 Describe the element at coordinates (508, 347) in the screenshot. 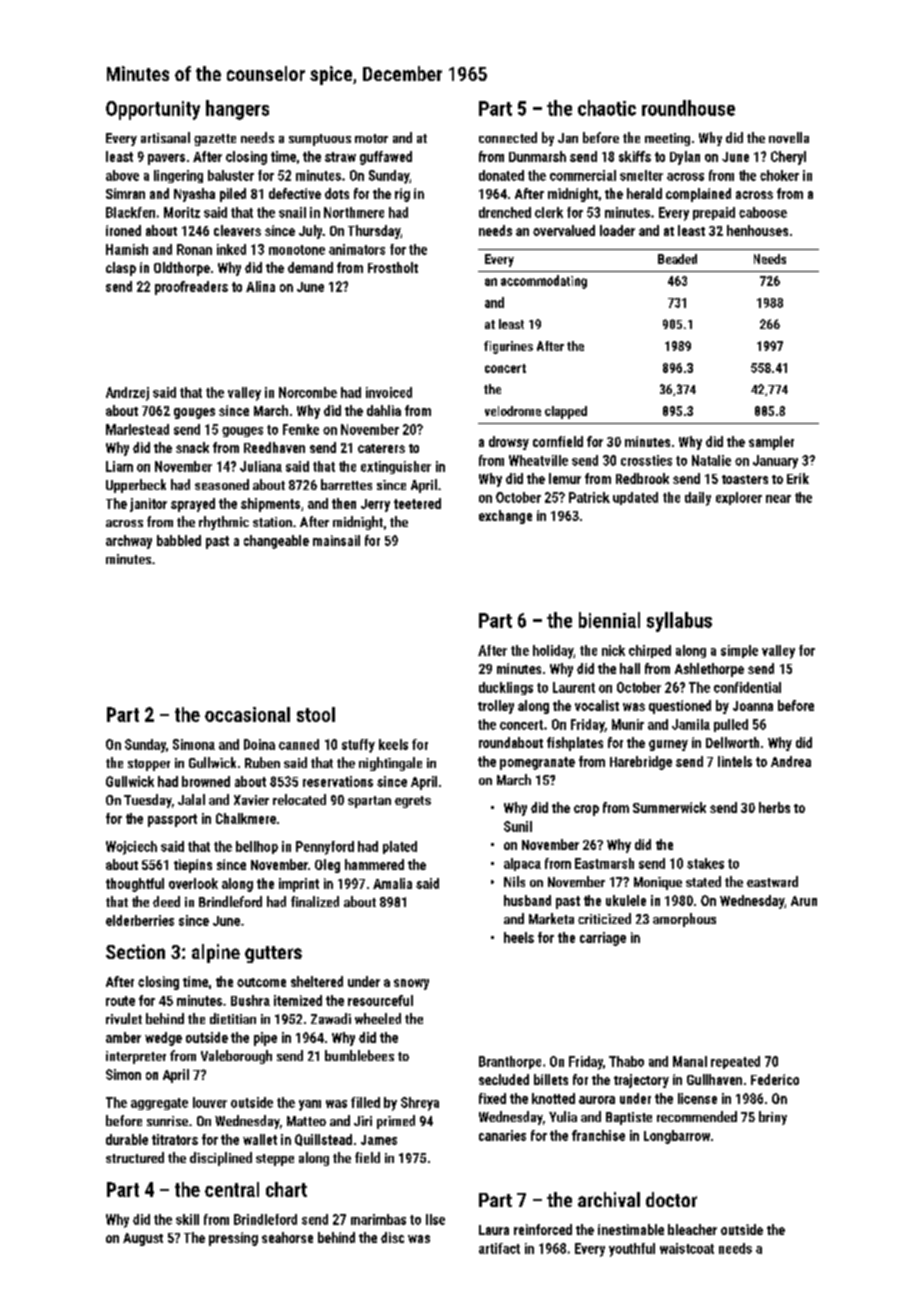

I see `figurines` at that location.
